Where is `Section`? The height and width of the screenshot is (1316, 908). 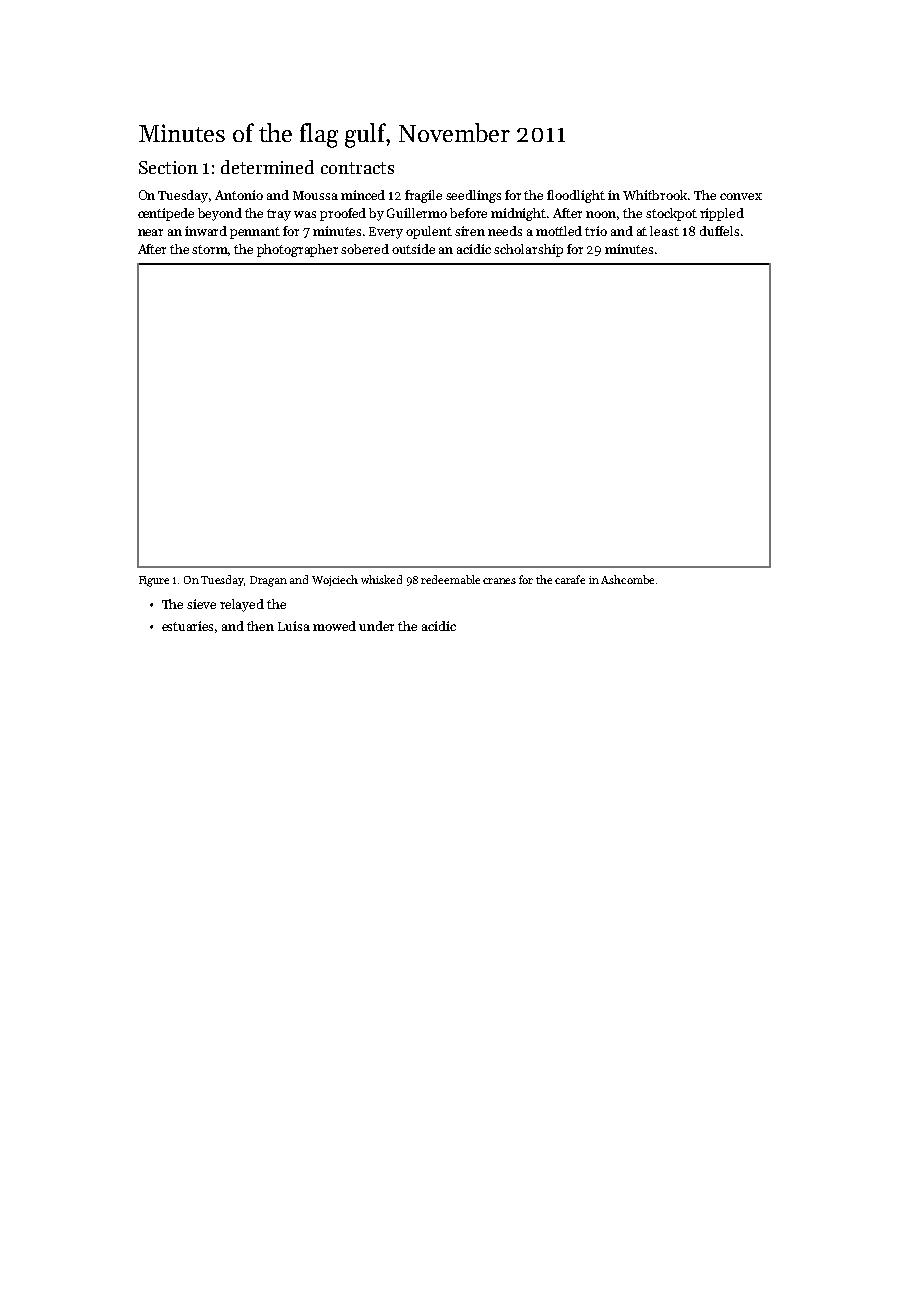 Section is located at coordinates (168, 167).
